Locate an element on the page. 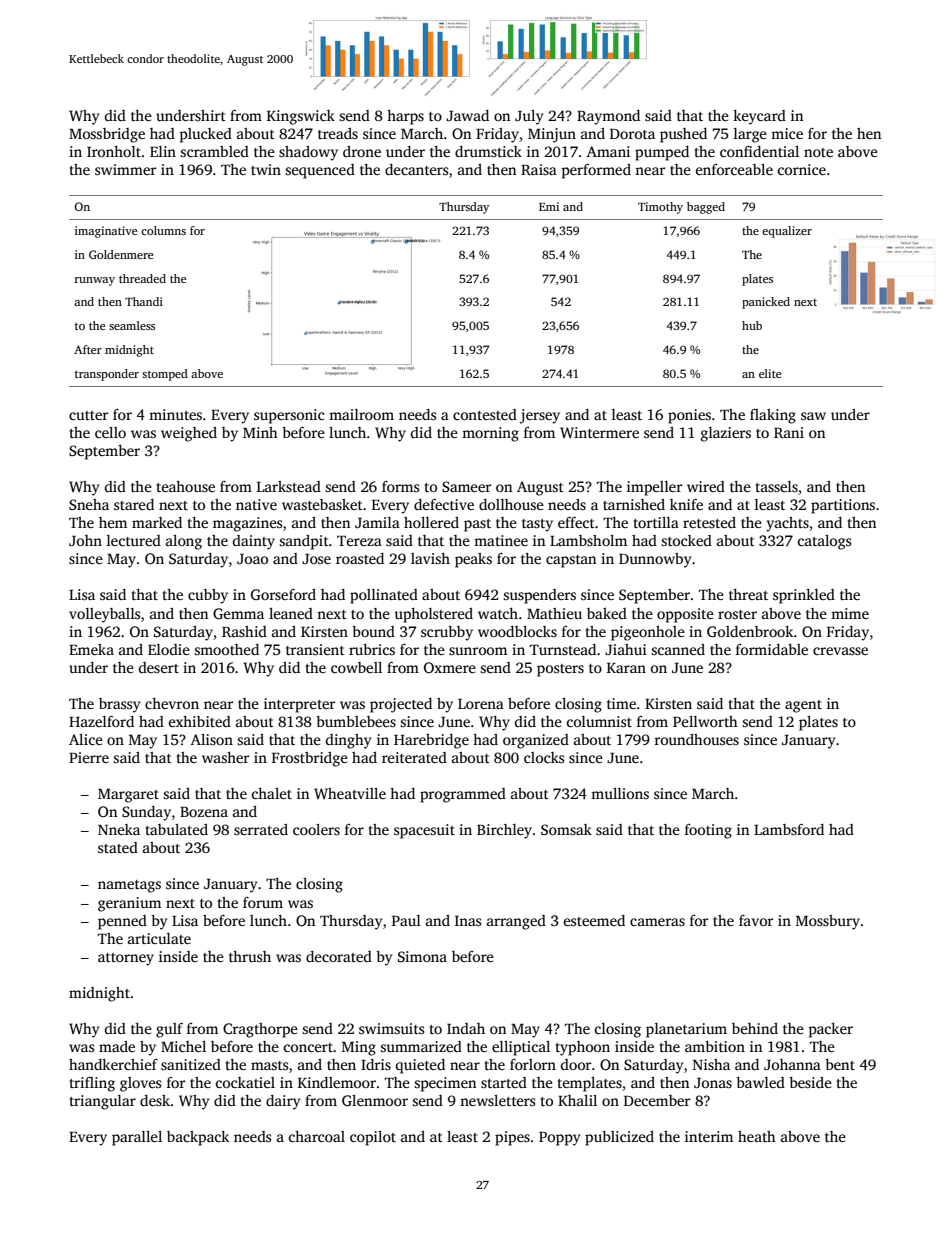  Emi is located at coordinates (549, 206).
